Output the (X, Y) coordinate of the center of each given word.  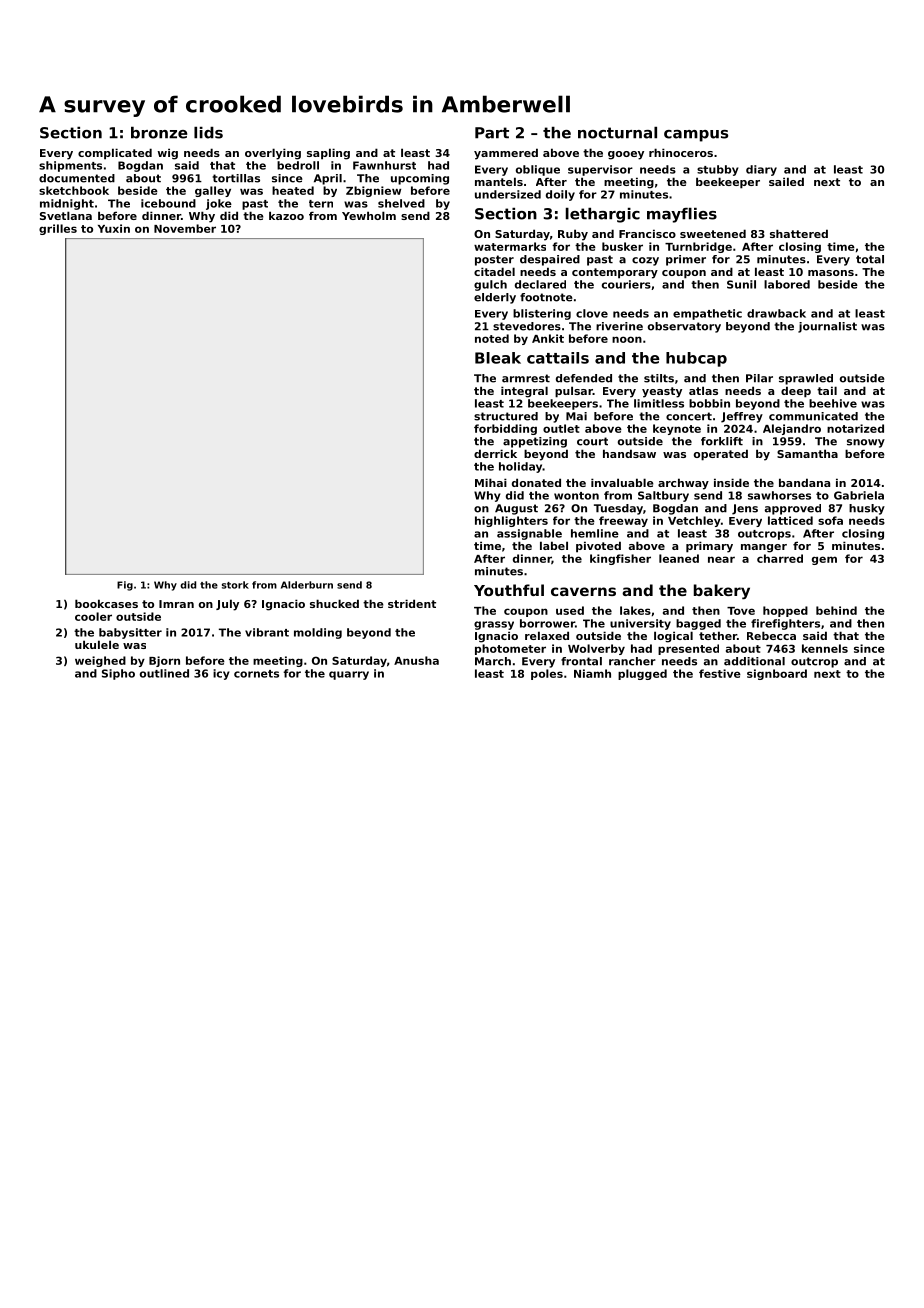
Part (492, 133)
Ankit (548, 338)
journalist (827, 327)
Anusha (416, 660)
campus (696, 136)
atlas (703, 390)
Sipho (118, 674)
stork (235, 585)
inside (731, 482)
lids (208, 133)
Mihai (491, 482)
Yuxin (114, 228)
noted (492, 338)
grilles (58, 229)
